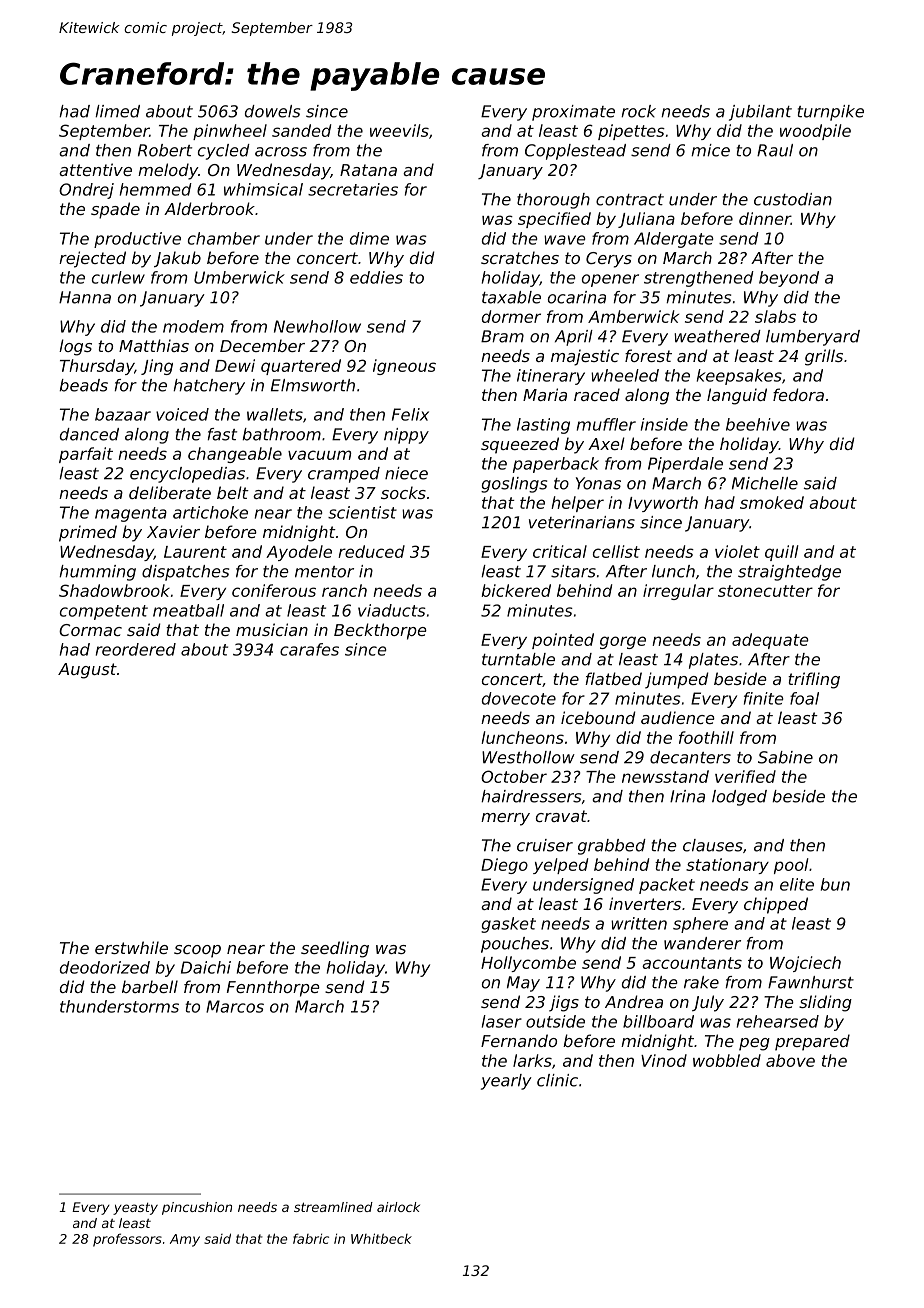  I want to click on yeasty, so click(135, 1209).
